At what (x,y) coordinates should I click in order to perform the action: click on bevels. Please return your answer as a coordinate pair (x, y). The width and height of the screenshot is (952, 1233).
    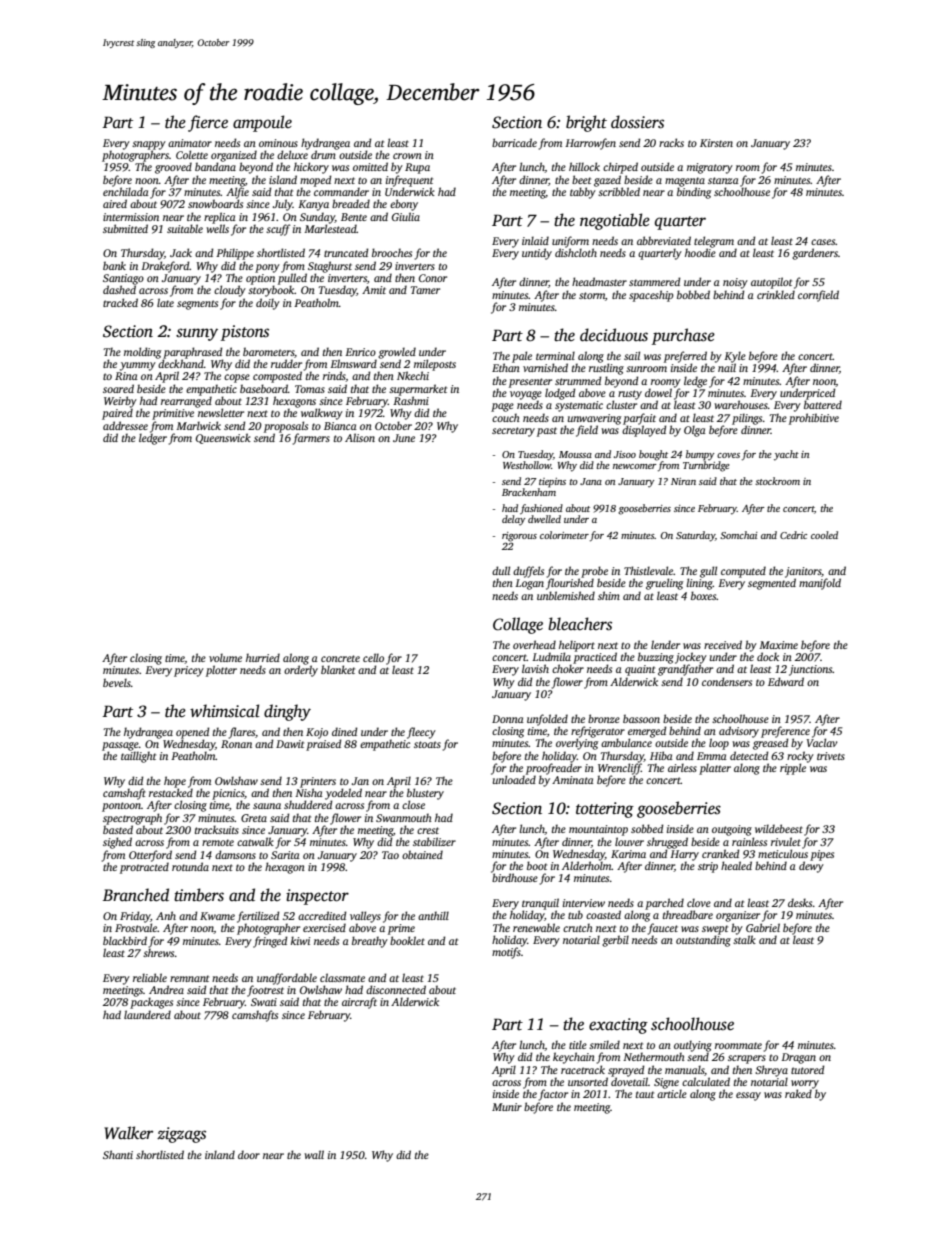
    Looking at the image, I should click on (117, 682).
